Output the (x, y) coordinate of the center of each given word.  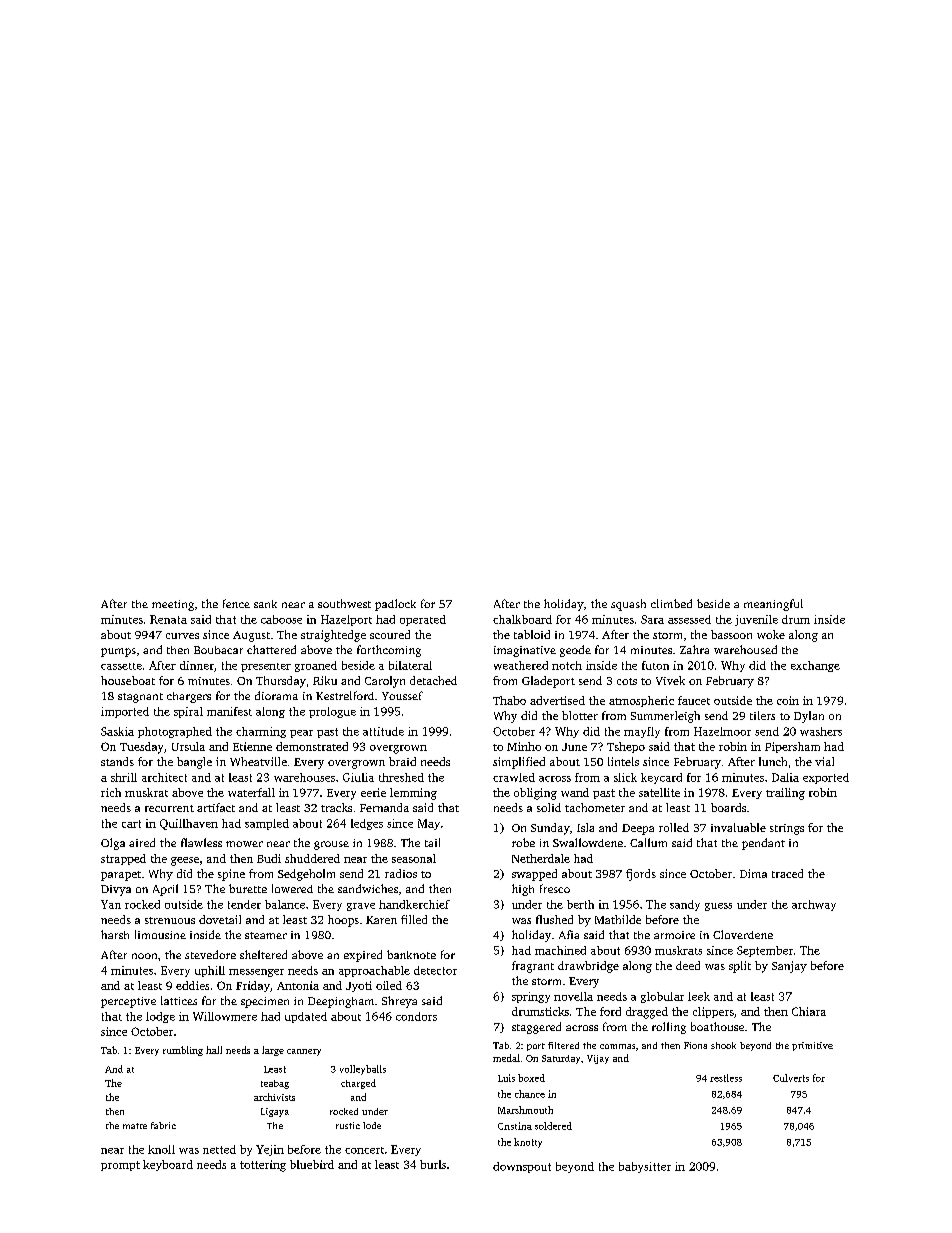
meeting (173, 605)
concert (364, 1150)
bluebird (312, 1164)
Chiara (809, 1011)
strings (787, 829)
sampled (267, 824)
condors (416, 1016)
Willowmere (225, 1016)
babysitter (645, 1167)
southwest (344, 603)
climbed (671, 603)
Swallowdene (588, 842)
